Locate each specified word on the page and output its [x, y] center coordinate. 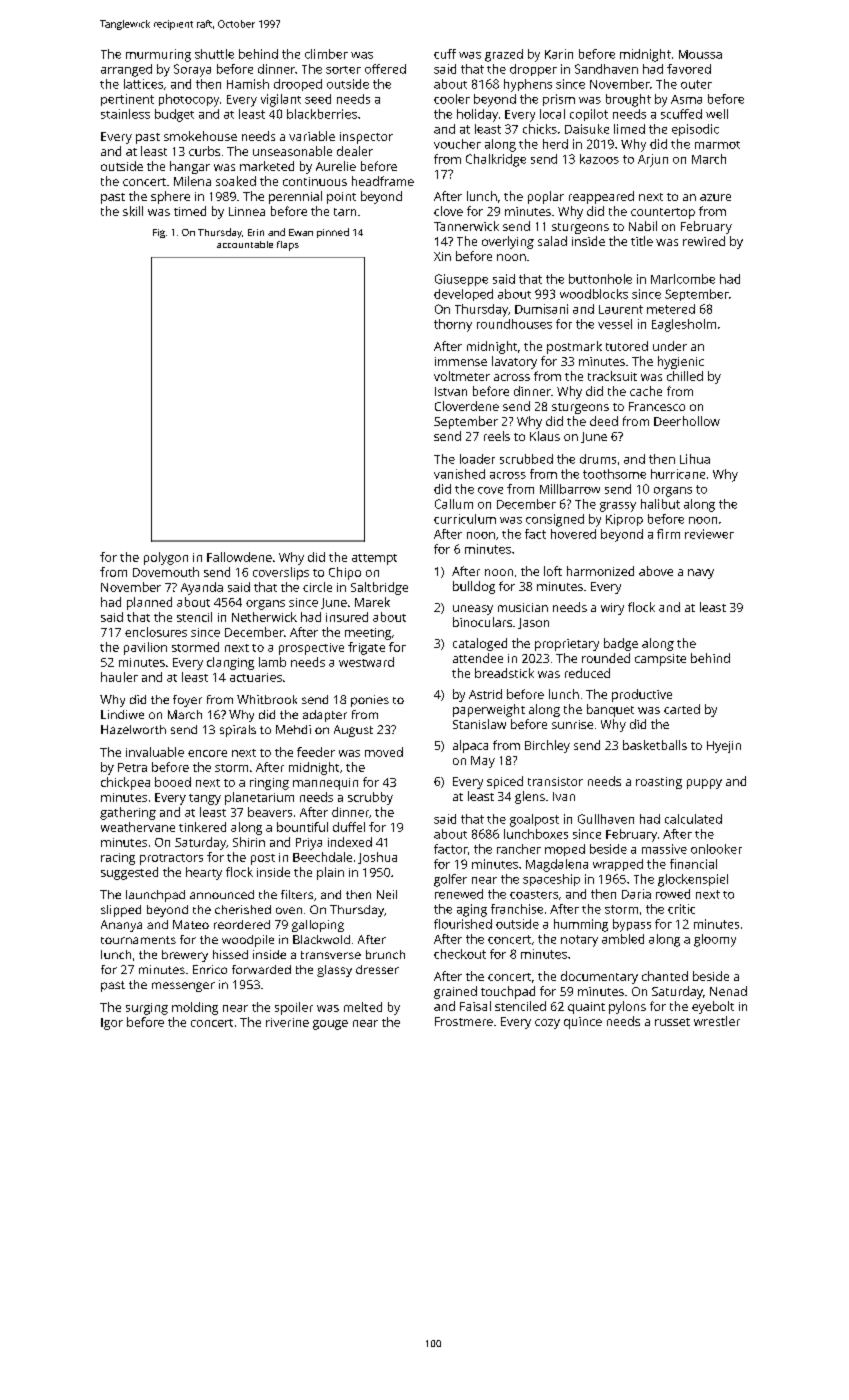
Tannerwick [466, 226]
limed [629, 129]
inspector [366, 138]
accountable [245, 244]
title [642, 241]
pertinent [127, 100]
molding [195, 1008]
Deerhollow [687, 421]
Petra [132, 767]
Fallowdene [239, 557]
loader [477, 459]
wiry [612, 609]
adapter [325, 716]
